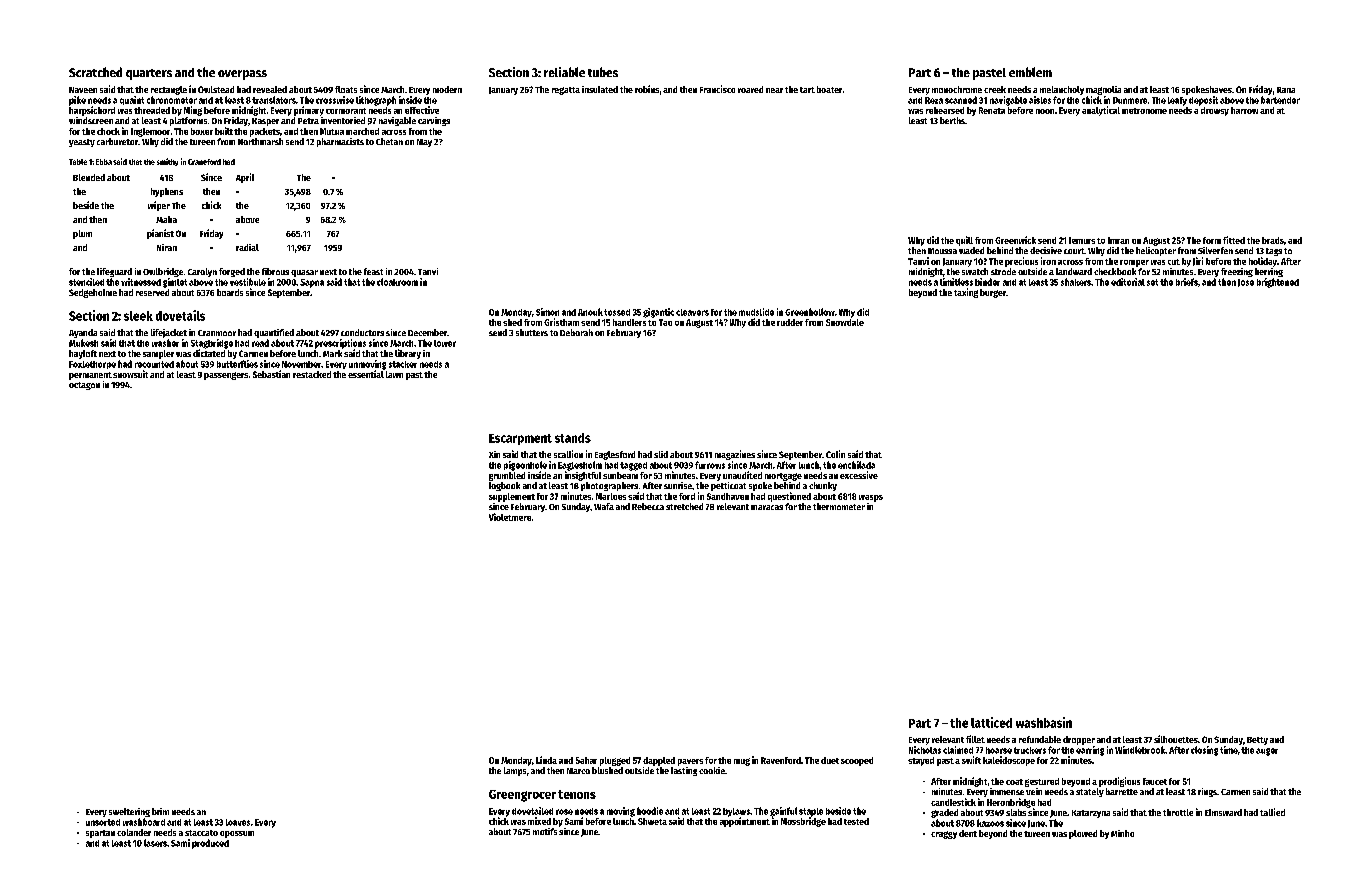 Image resolution: width=1372 pixels, height=887 pixels. Describe the element at coordinates (564, 72) in the screenshot. I see `reliable` at that location.
